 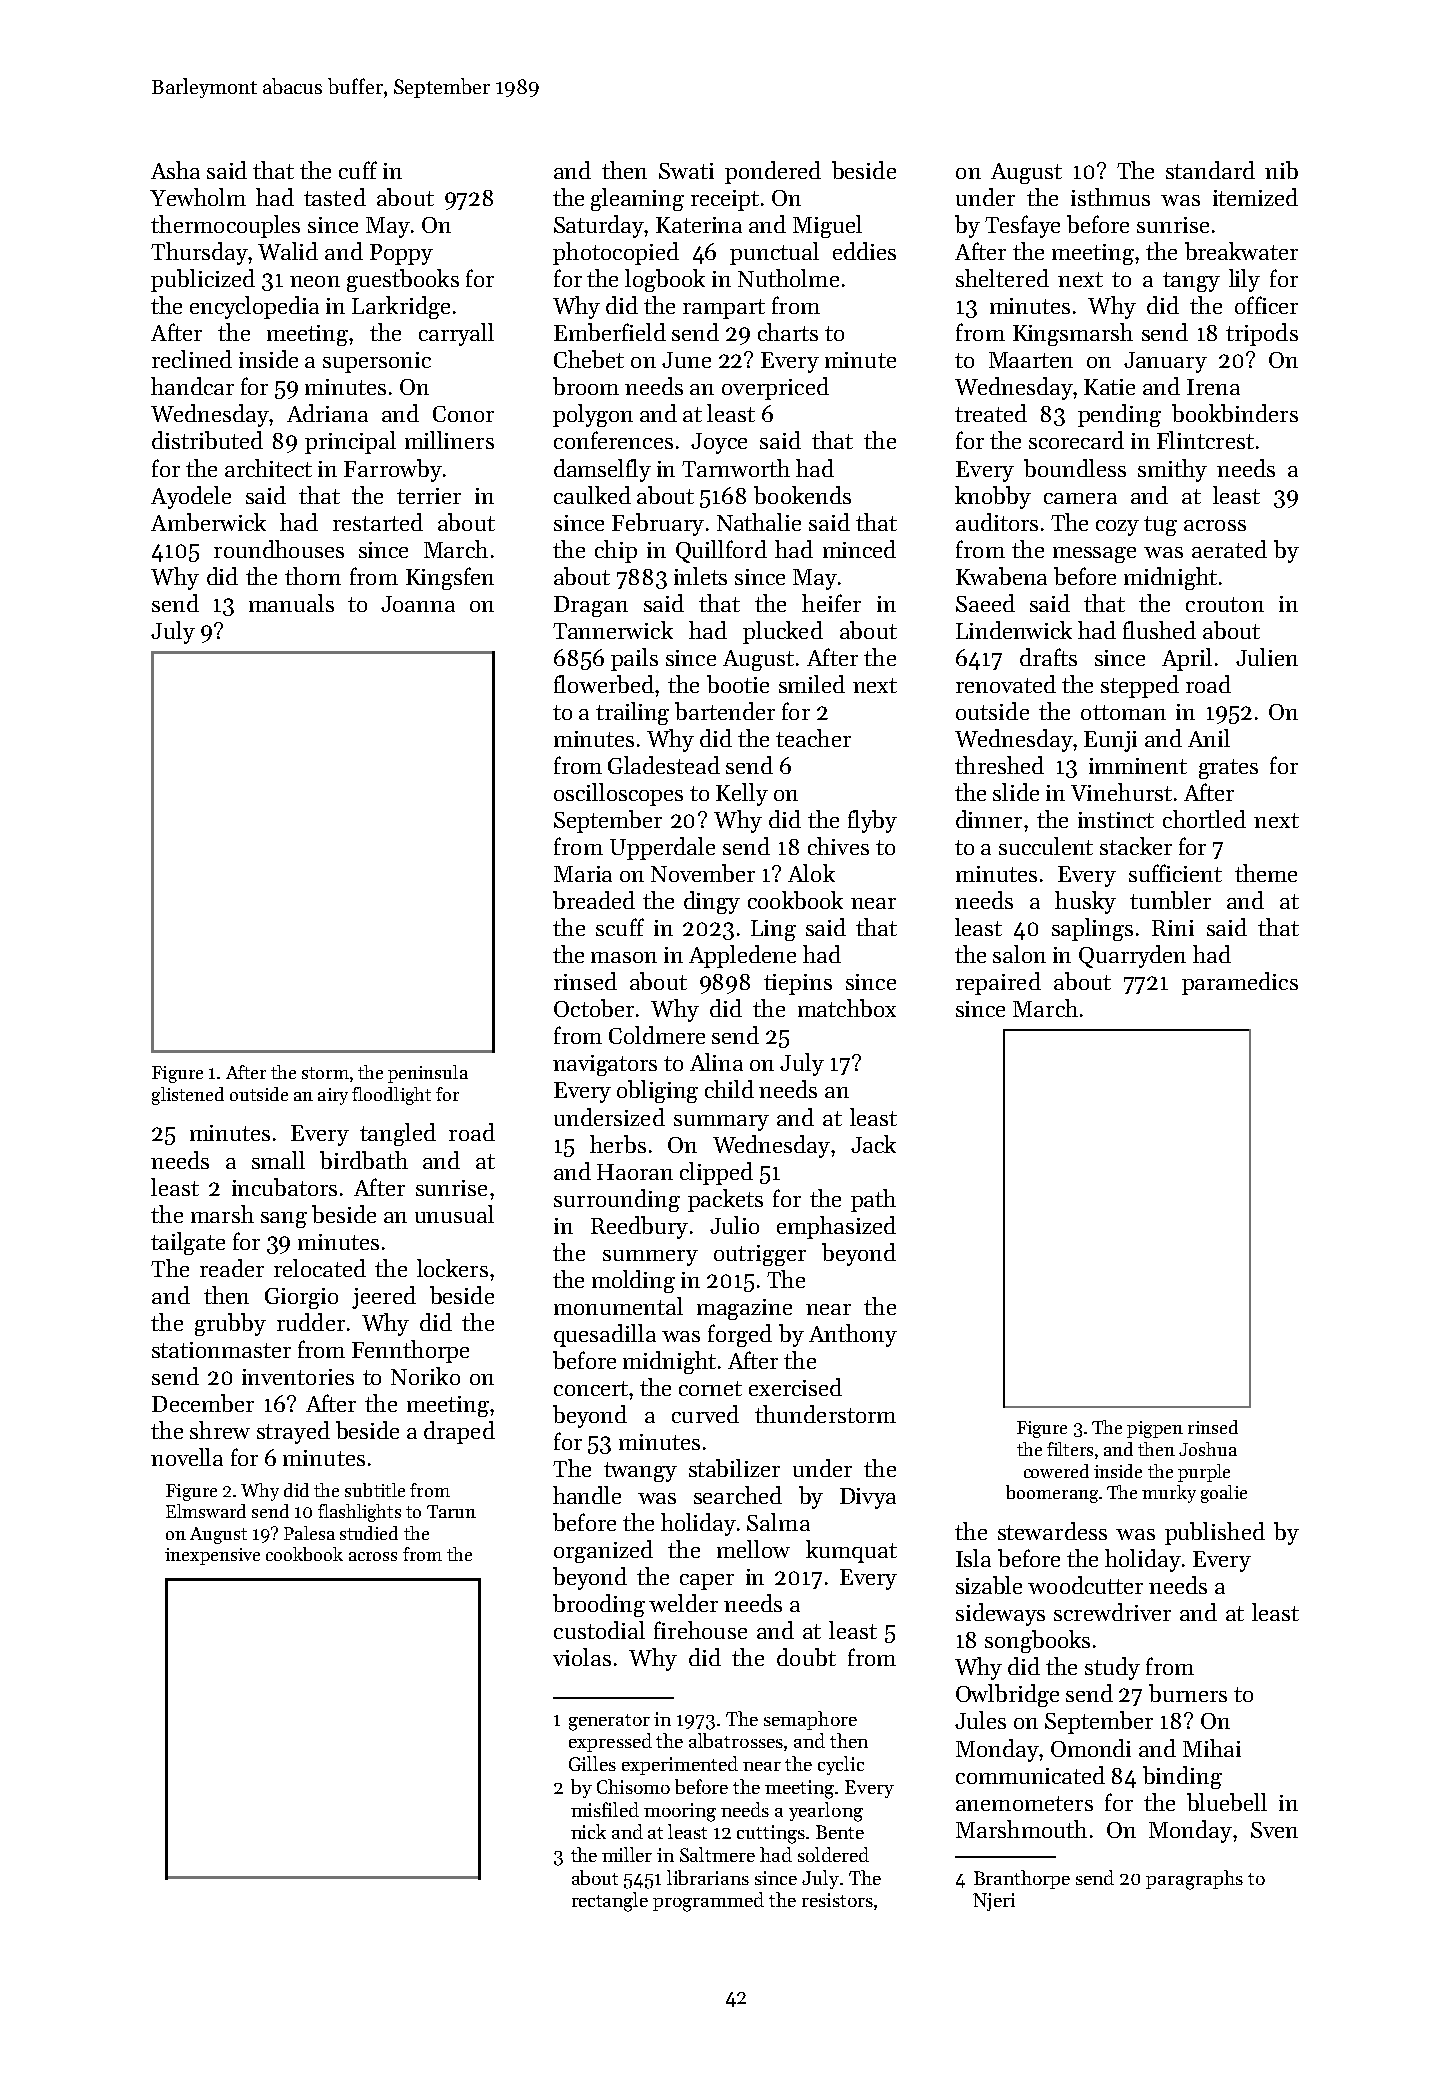 What do you see at coordinates (1240, 983) in the page?
I see `paramedics` at bounding box center [1240, 983].
